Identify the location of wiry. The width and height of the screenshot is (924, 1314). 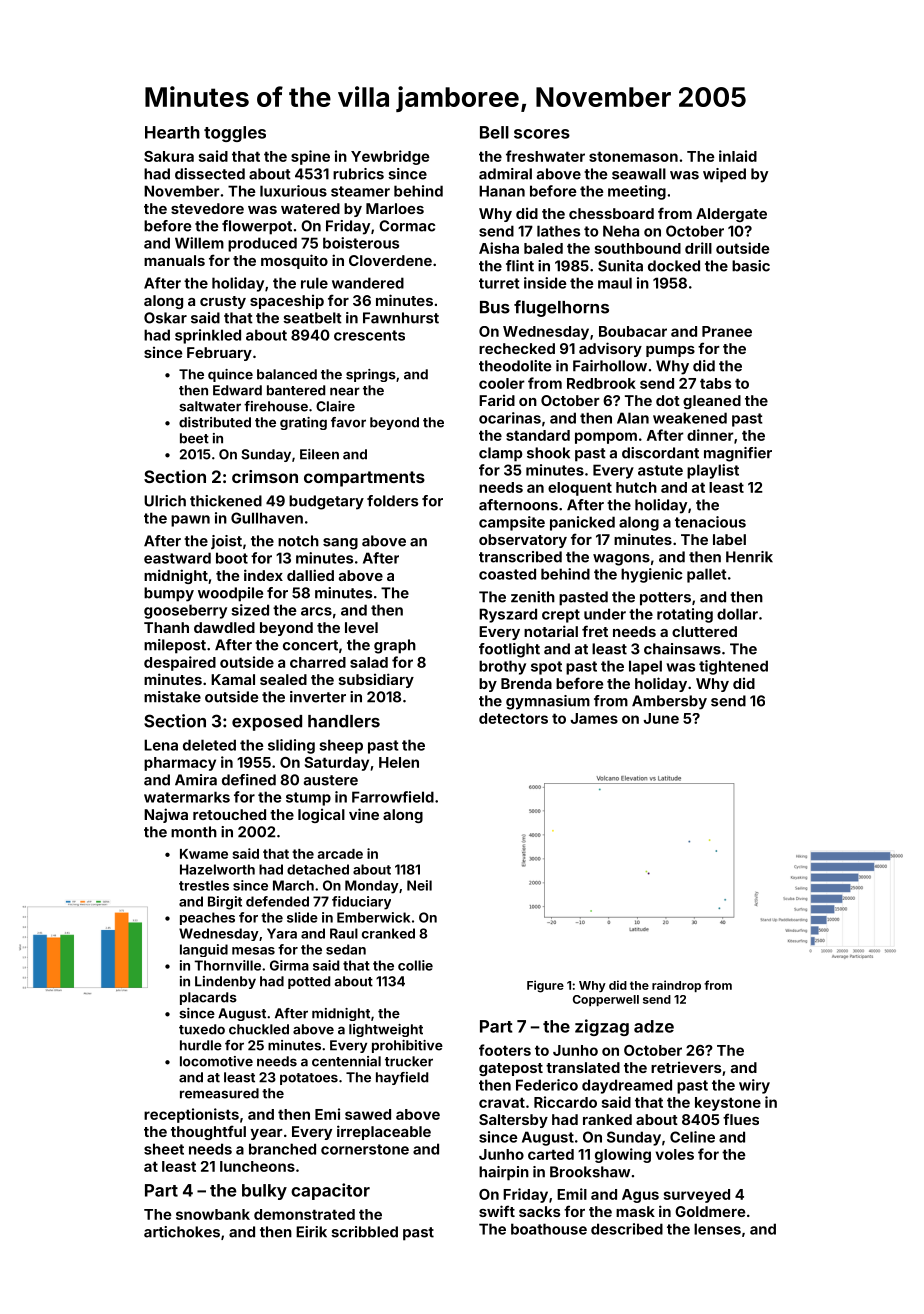
(754, 1086).
